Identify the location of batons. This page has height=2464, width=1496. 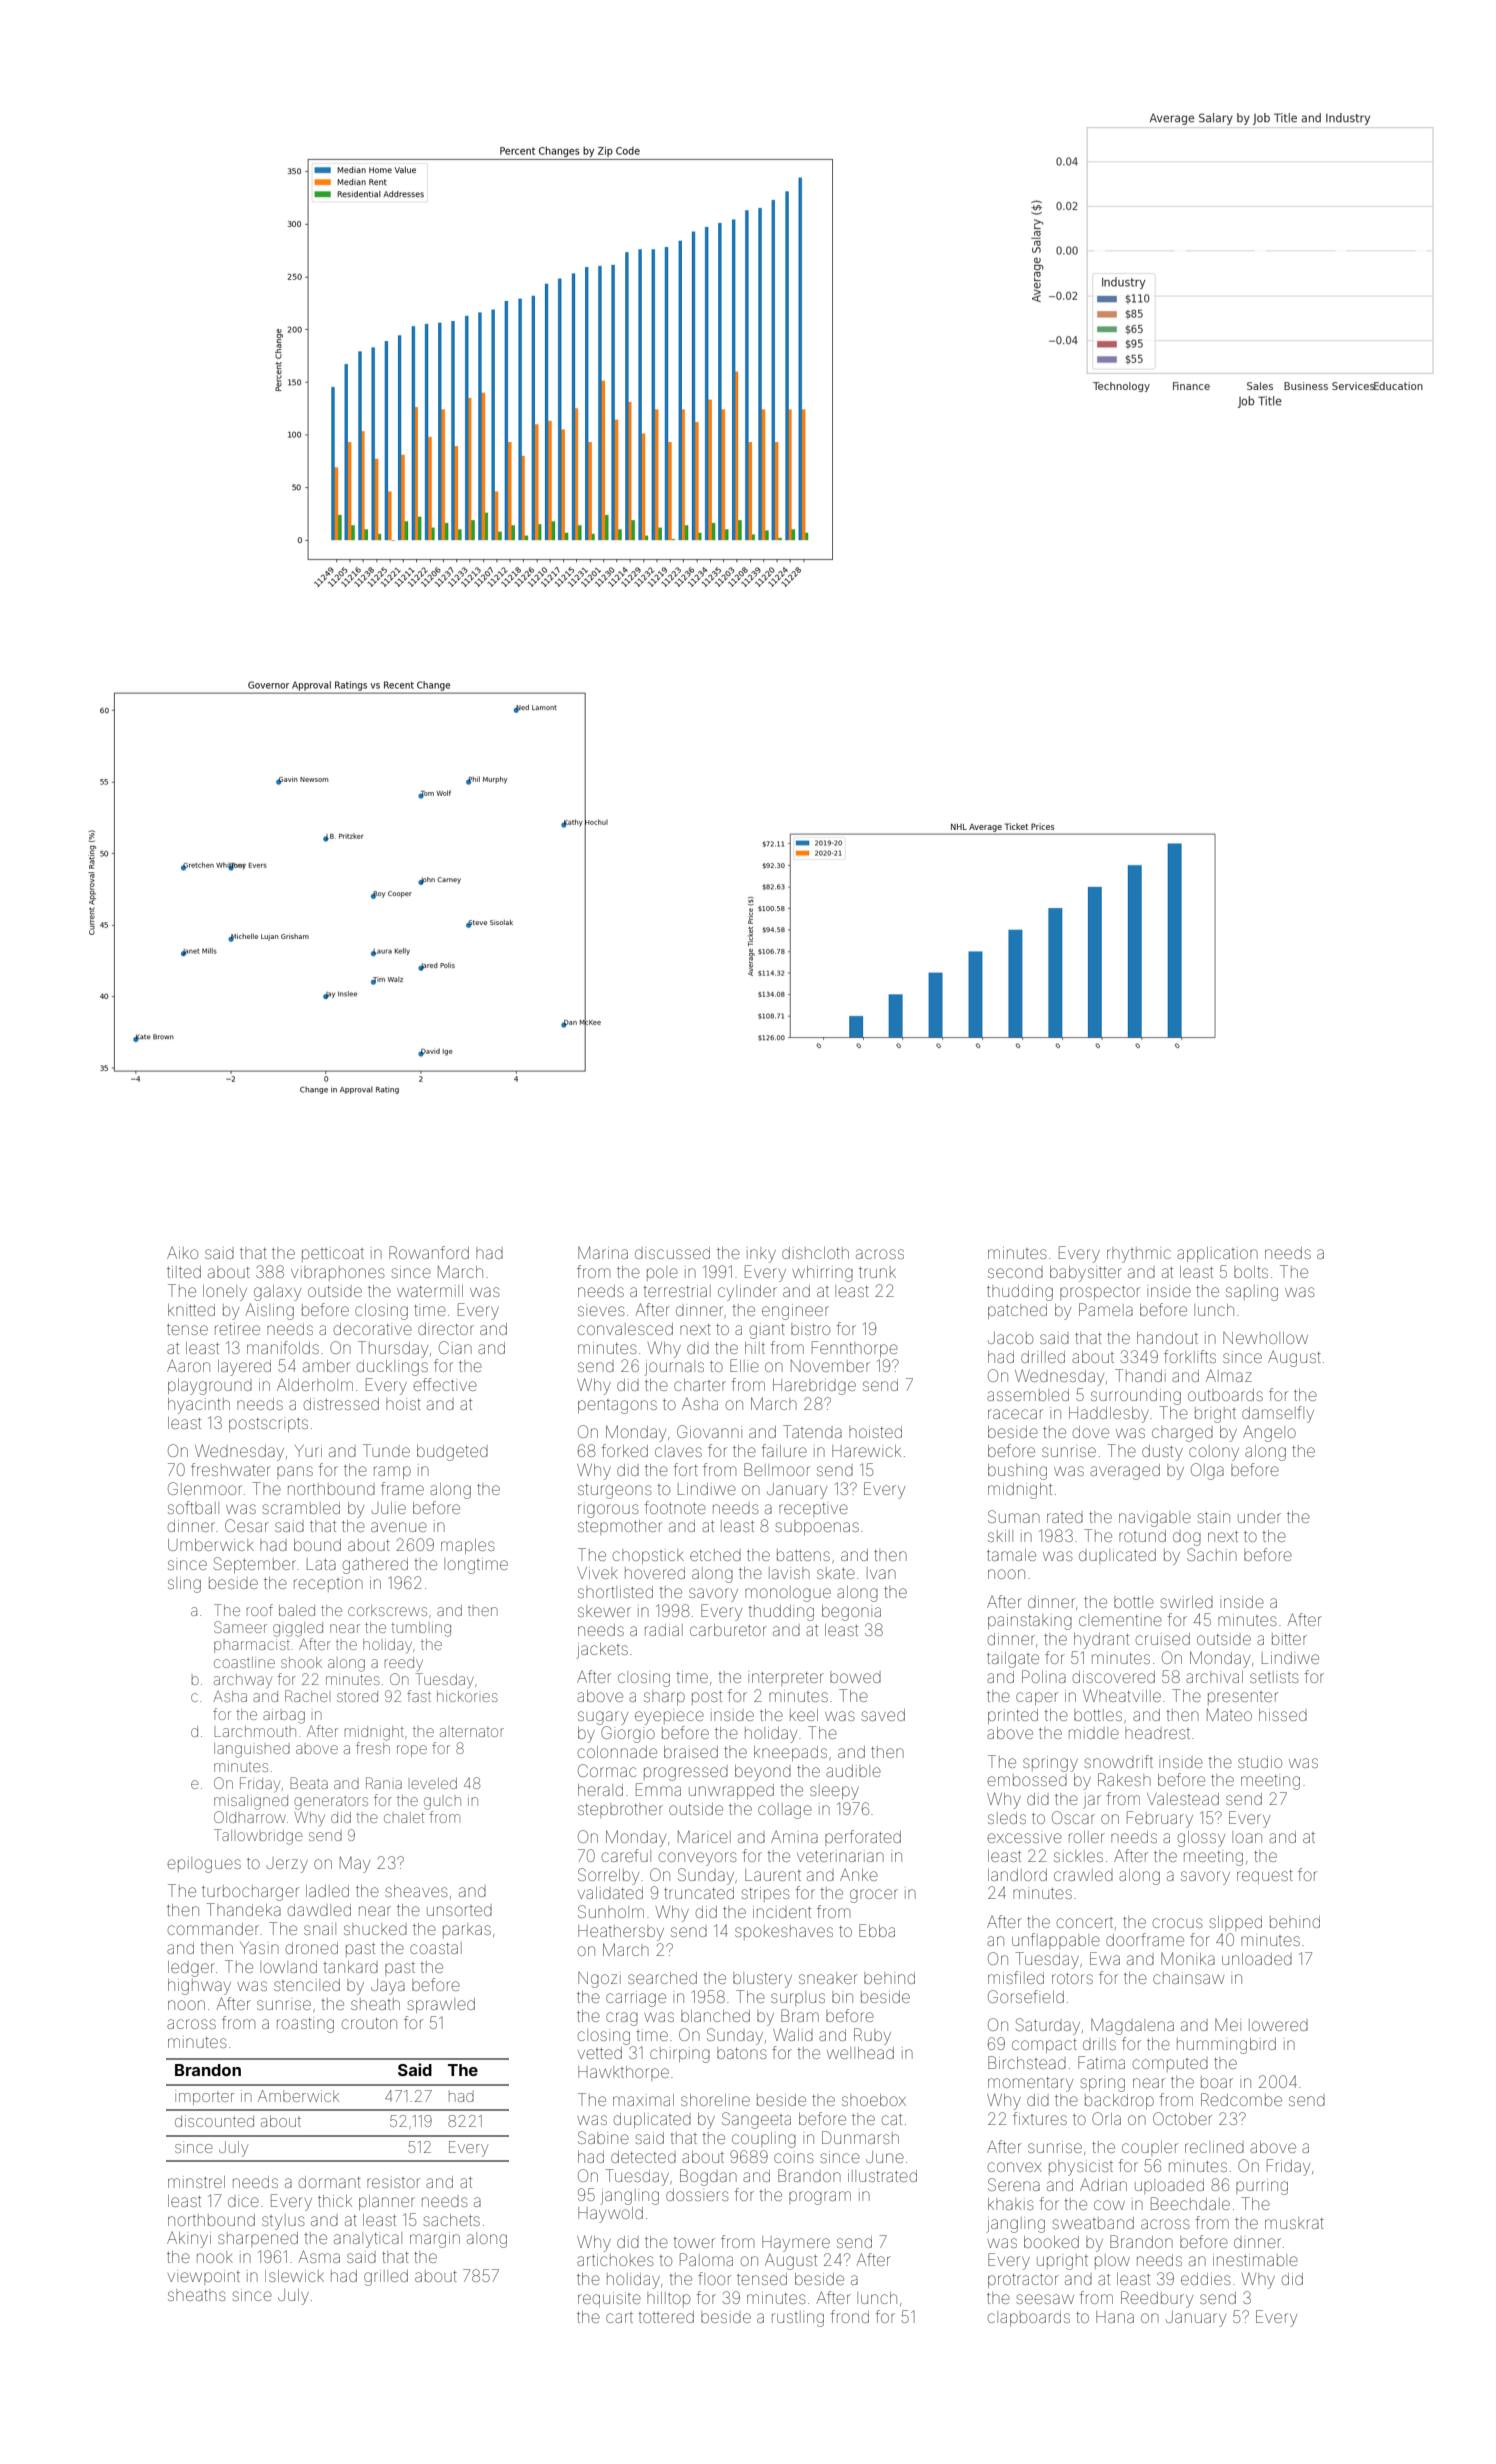
(742, 2053).
